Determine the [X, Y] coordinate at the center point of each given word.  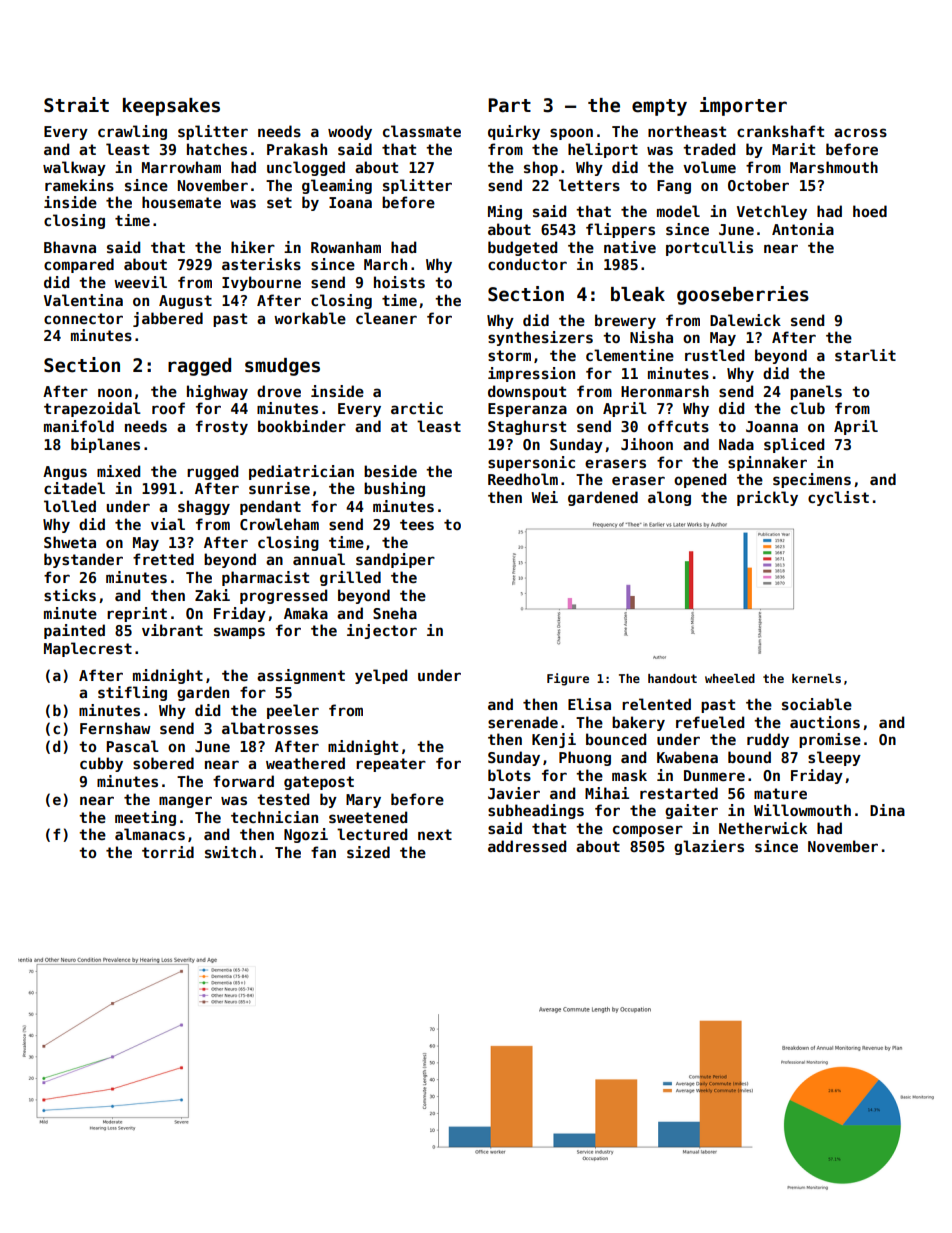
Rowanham [346, 247]
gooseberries [743, 295]
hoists [399, 282]
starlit [865, 355]
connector [83, 318]
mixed [118, 471]
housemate [181, 202]
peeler [293, 711]
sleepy [834, 758]
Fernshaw [115, 728]
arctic [417, 408]
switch [230, 852]
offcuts [678, 426]
